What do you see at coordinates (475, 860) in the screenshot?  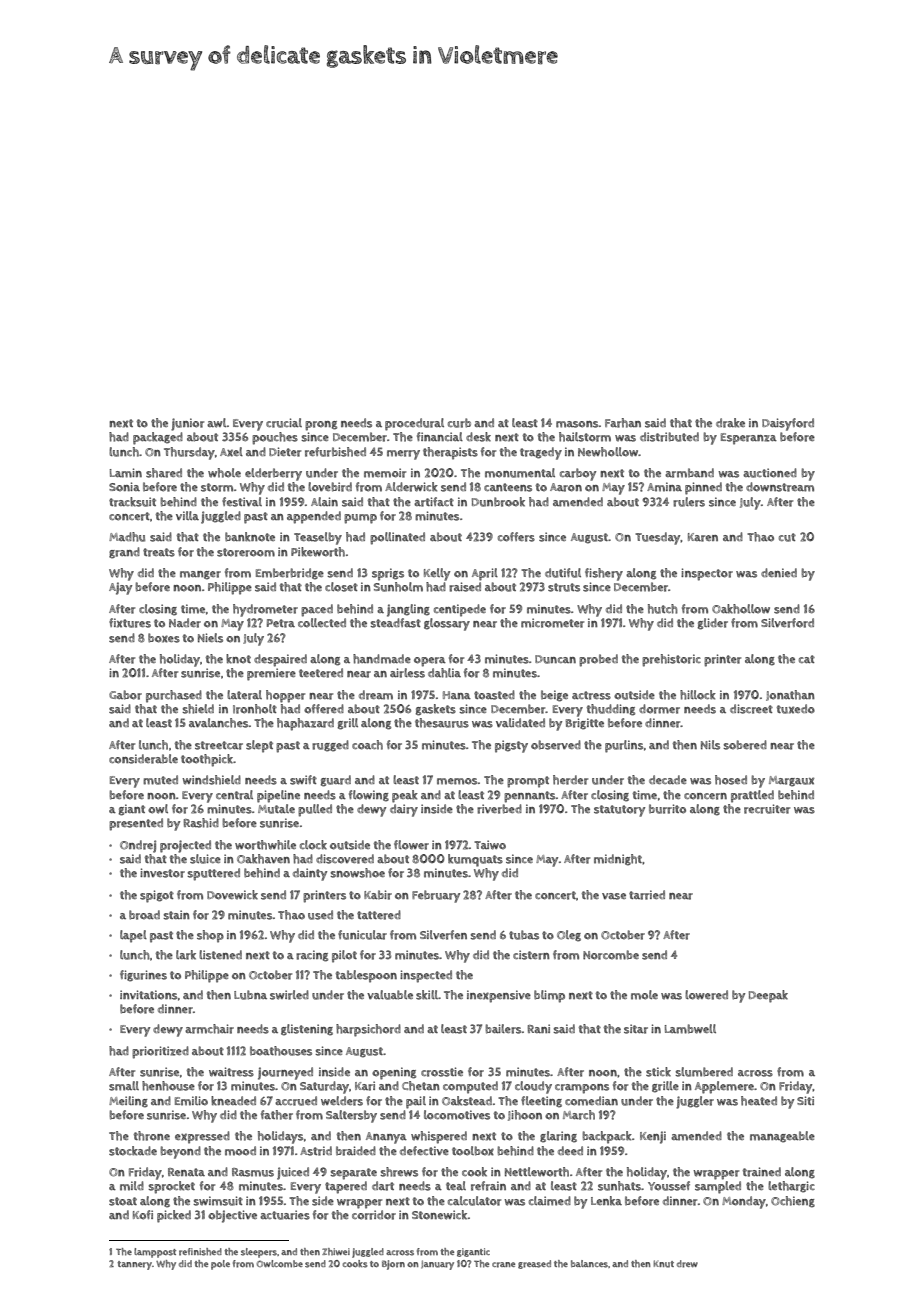 I see `kumquats` at bounding box center [475, 860].
